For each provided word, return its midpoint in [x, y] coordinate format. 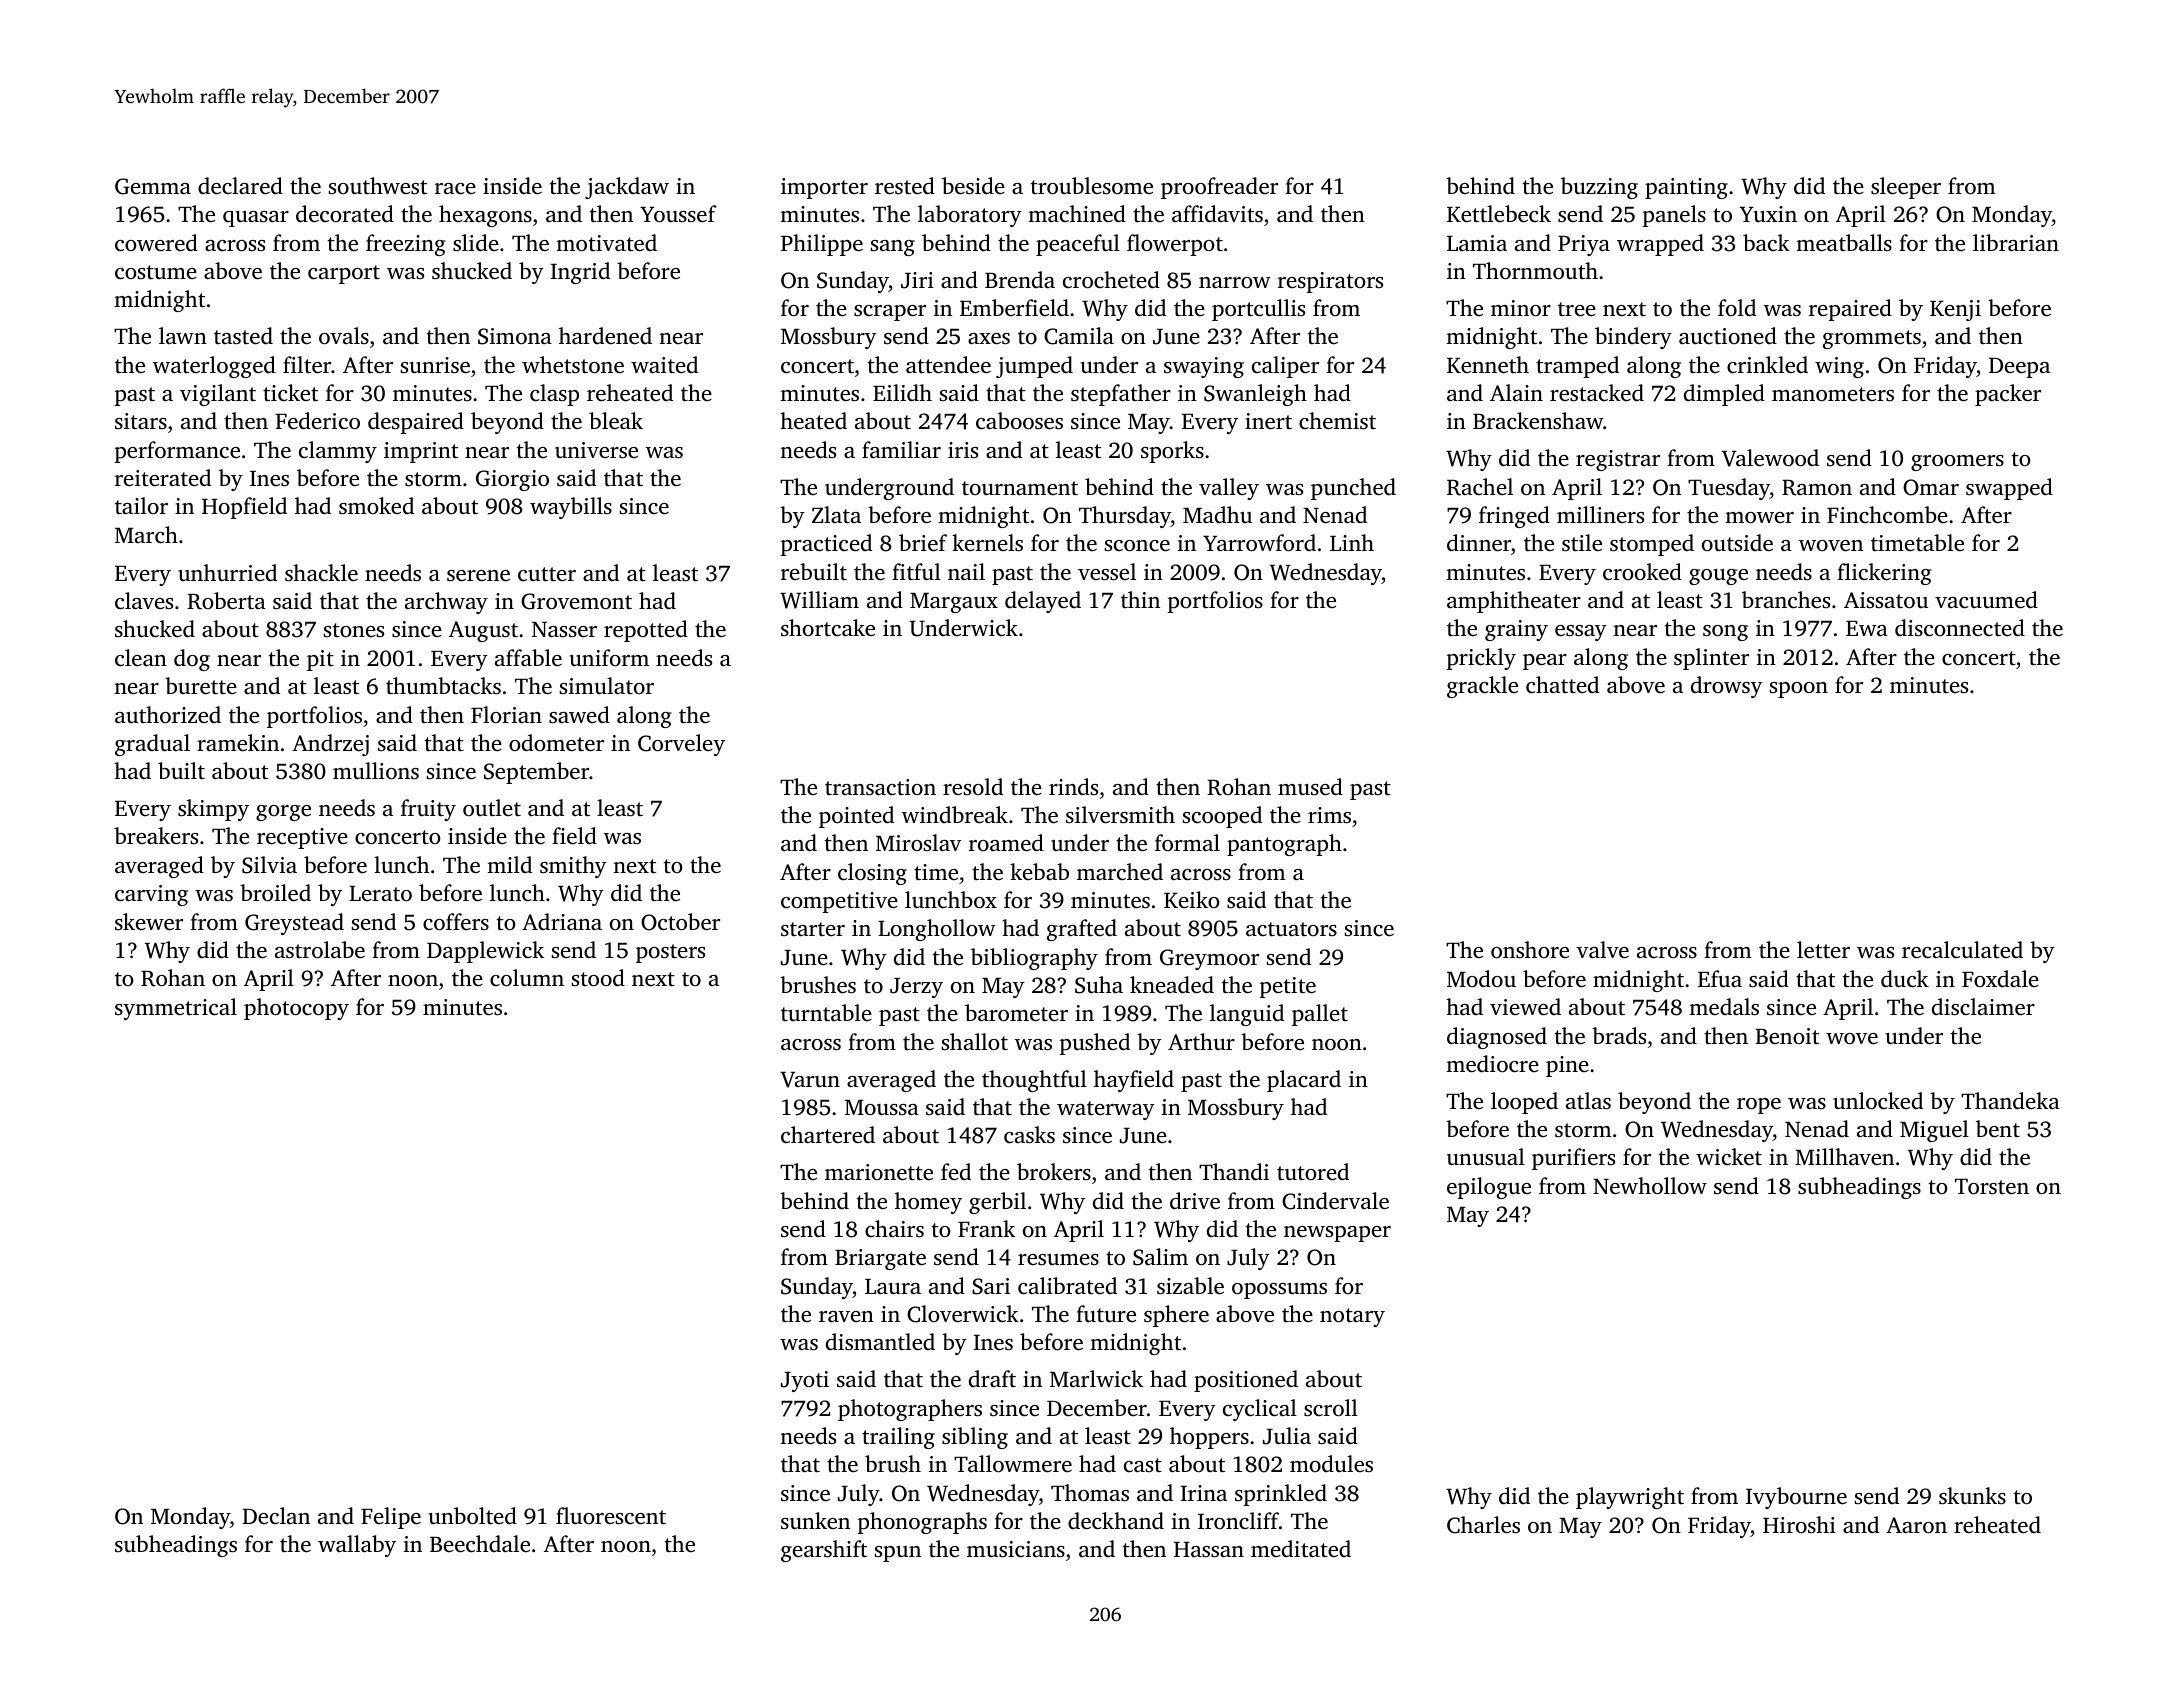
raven [846, 1316]
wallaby [357, 1546]
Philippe [822, 245]
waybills [571, 508]
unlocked [1878, 1101]
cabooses [1019, 421]
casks [1029, 1135]
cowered [156, 243]
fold [1737, 307]
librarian [2016, 242]
